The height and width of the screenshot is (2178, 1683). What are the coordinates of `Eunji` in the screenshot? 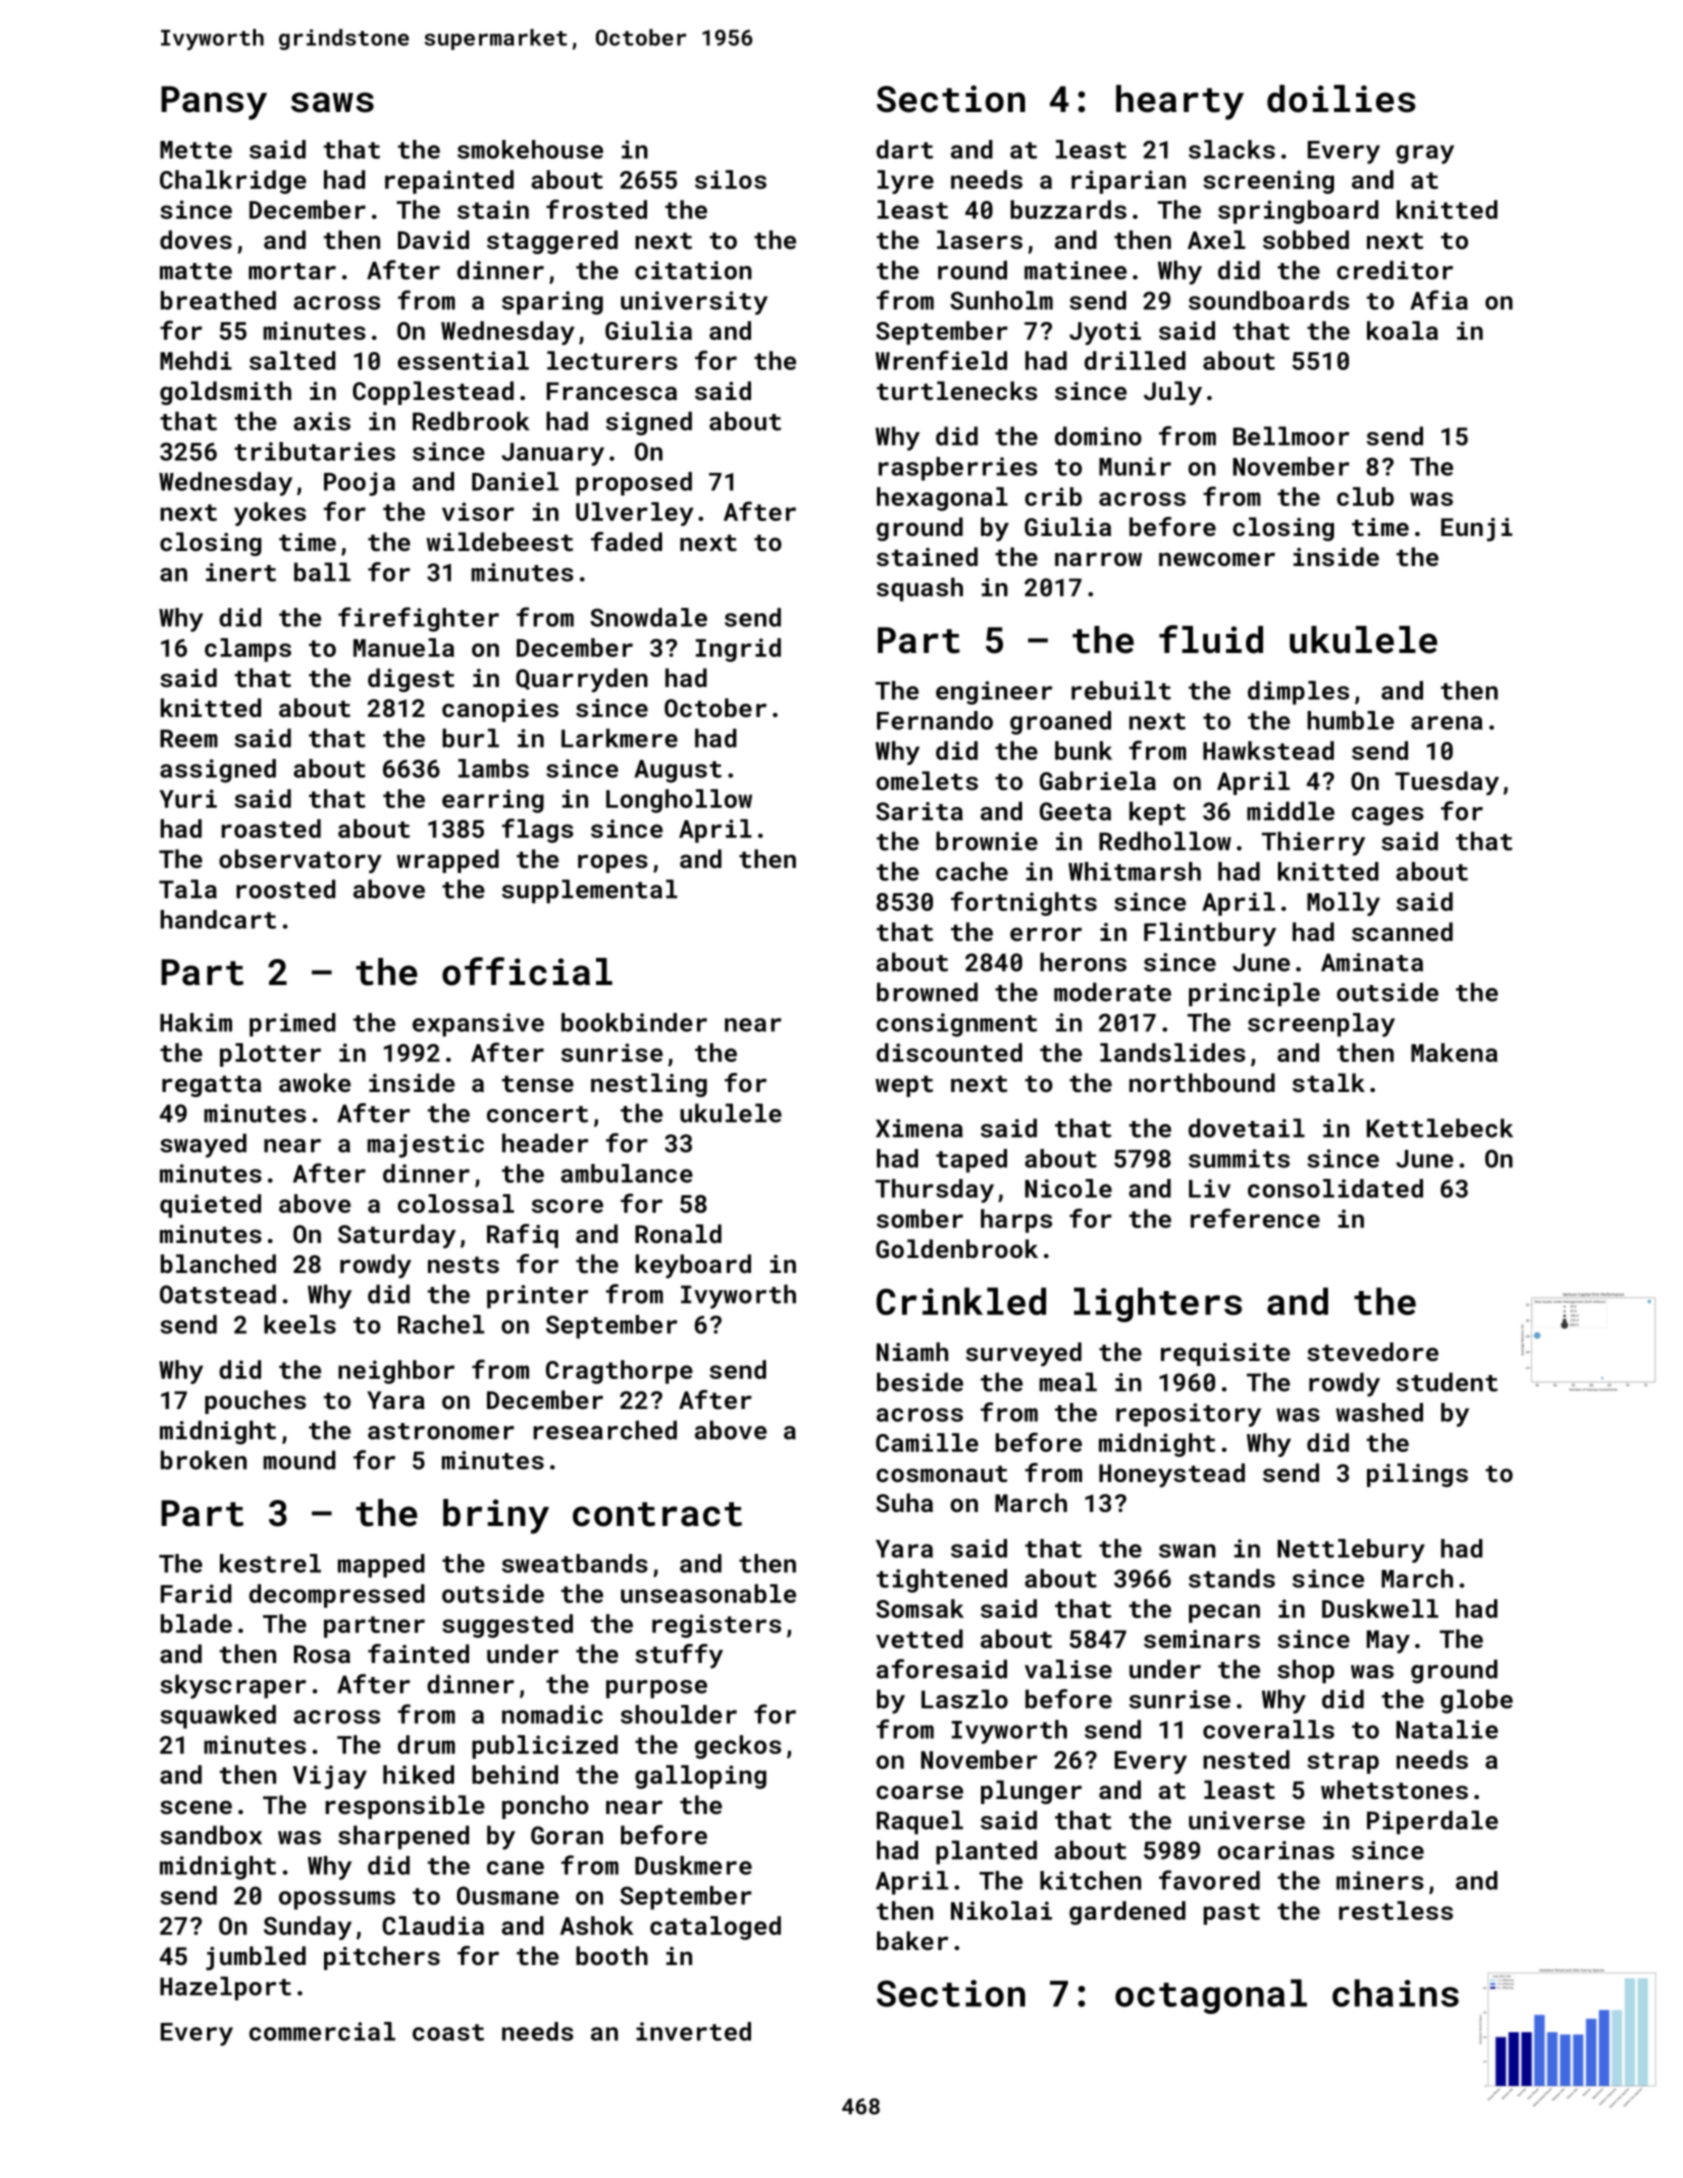 It's located at (1476, 530).
